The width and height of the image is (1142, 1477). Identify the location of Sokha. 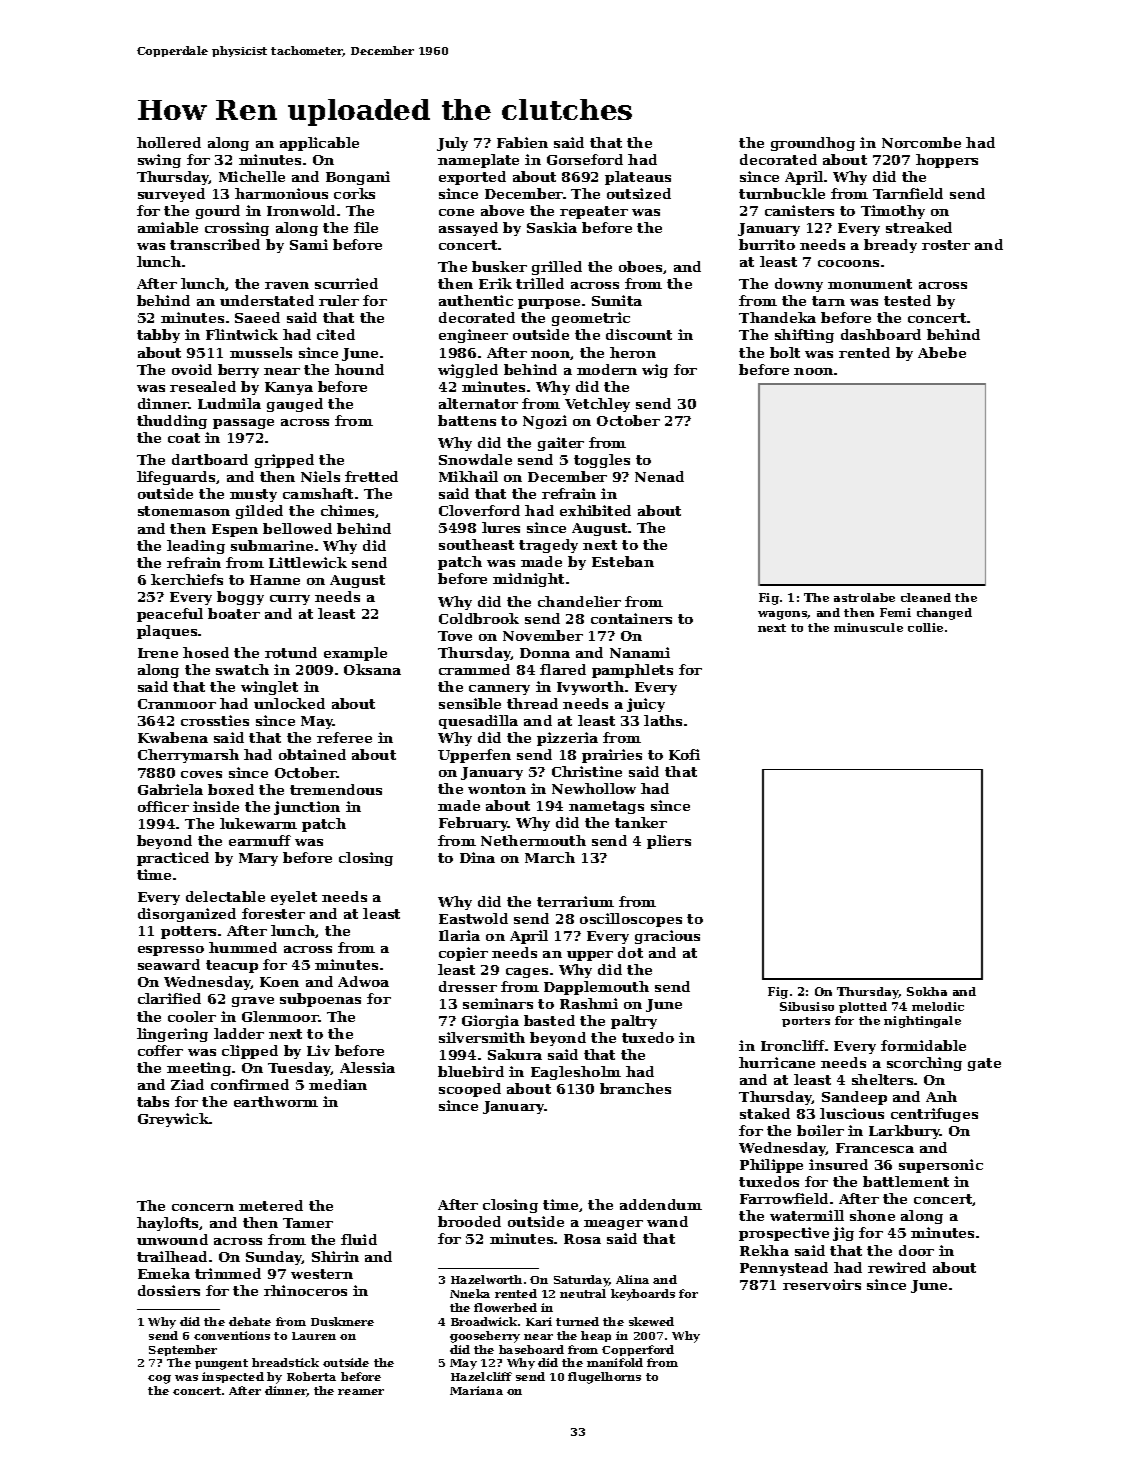
(927, 991).
